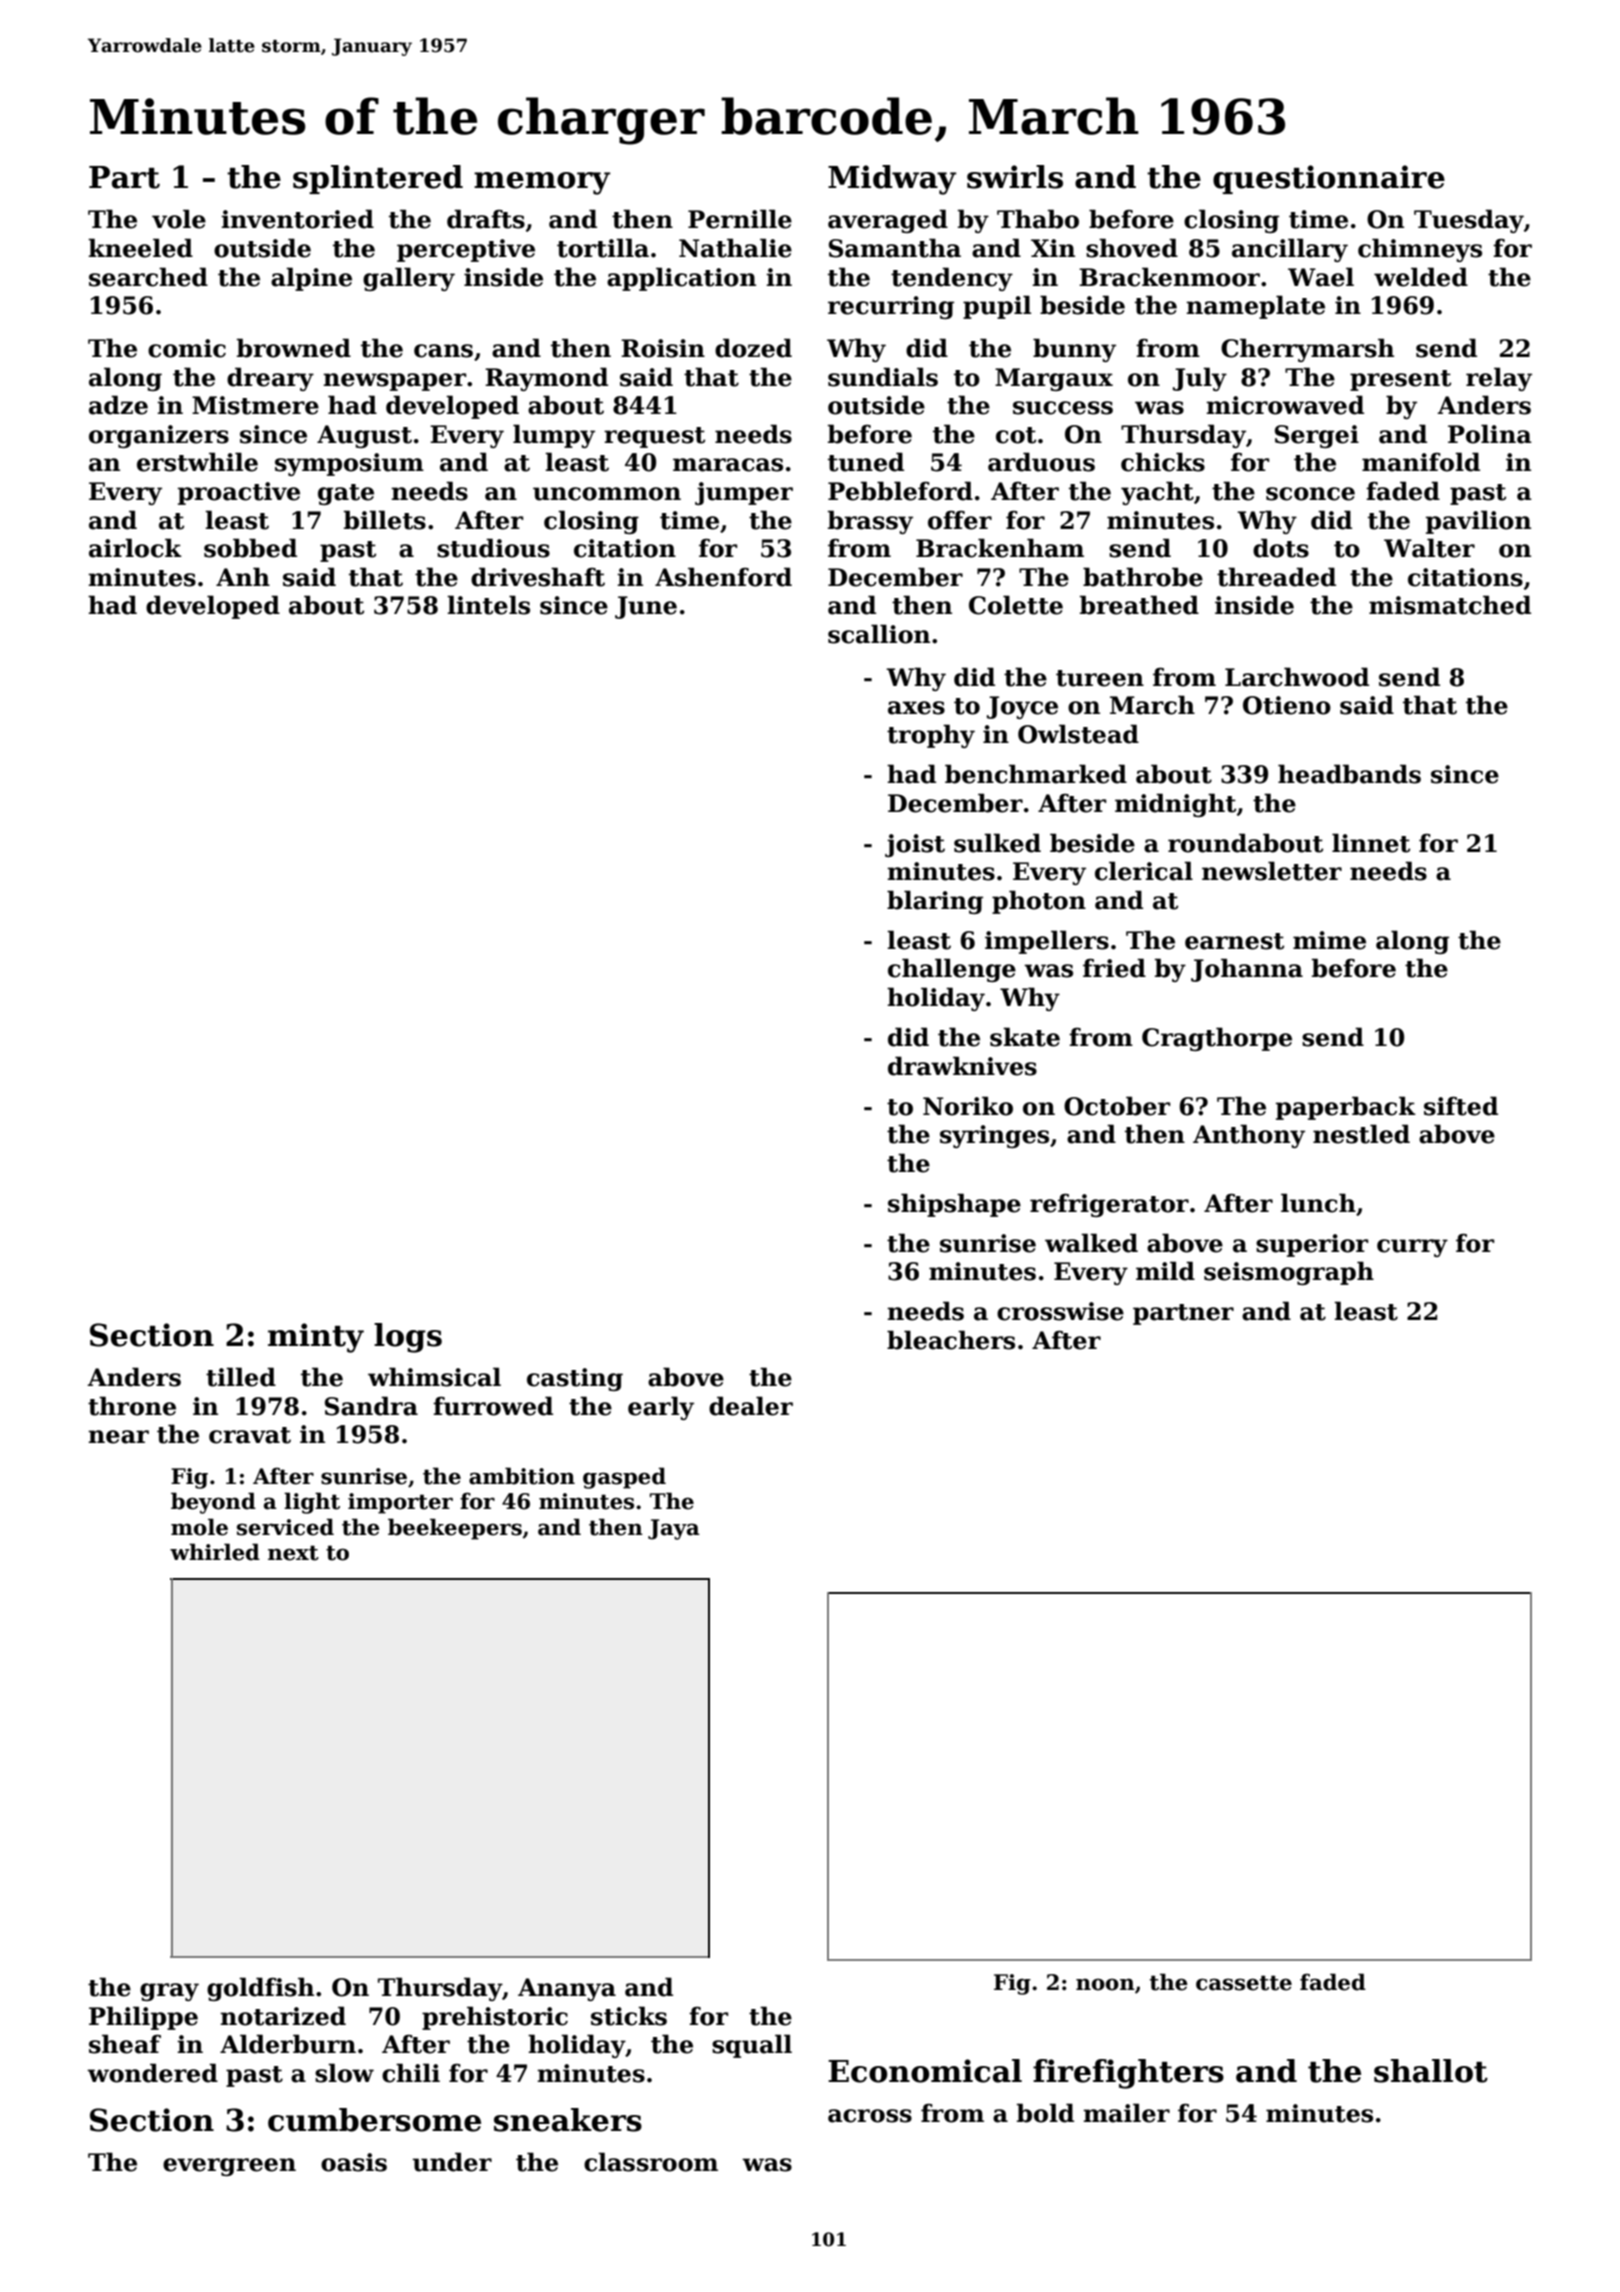 The height and width of the document is (2292, 1620). Describe the element at coordinates (567, 1989) in the document. I see `Ananya` at that location.
